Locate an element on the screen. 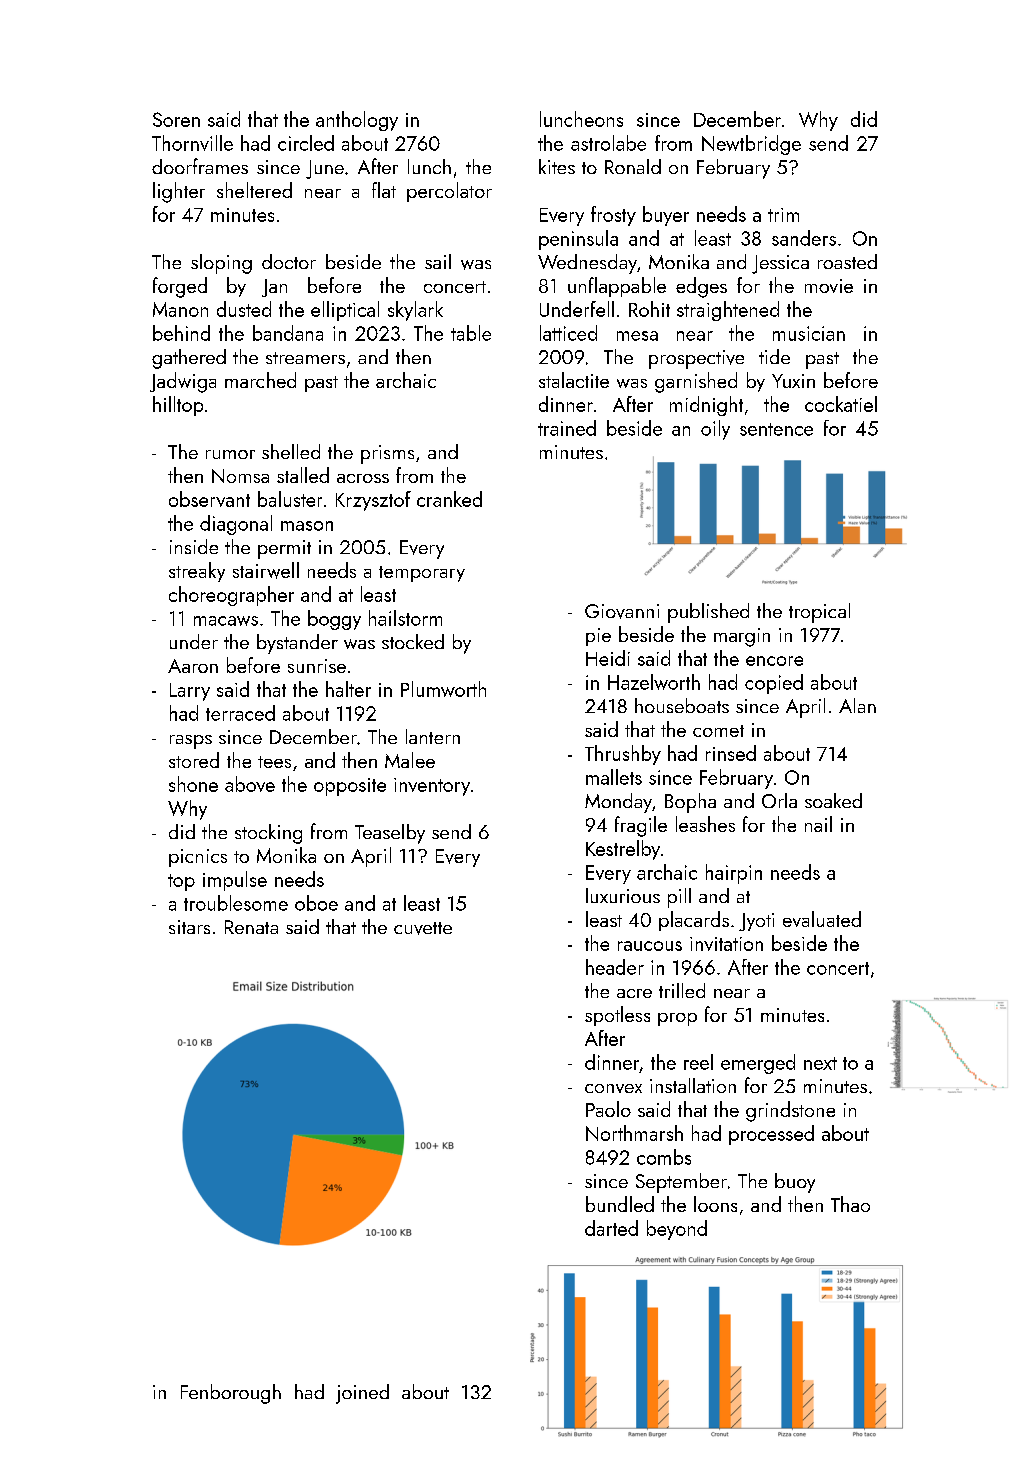 The image size is (1030, 1463). beyond is located at coordinates (677, 1230).
